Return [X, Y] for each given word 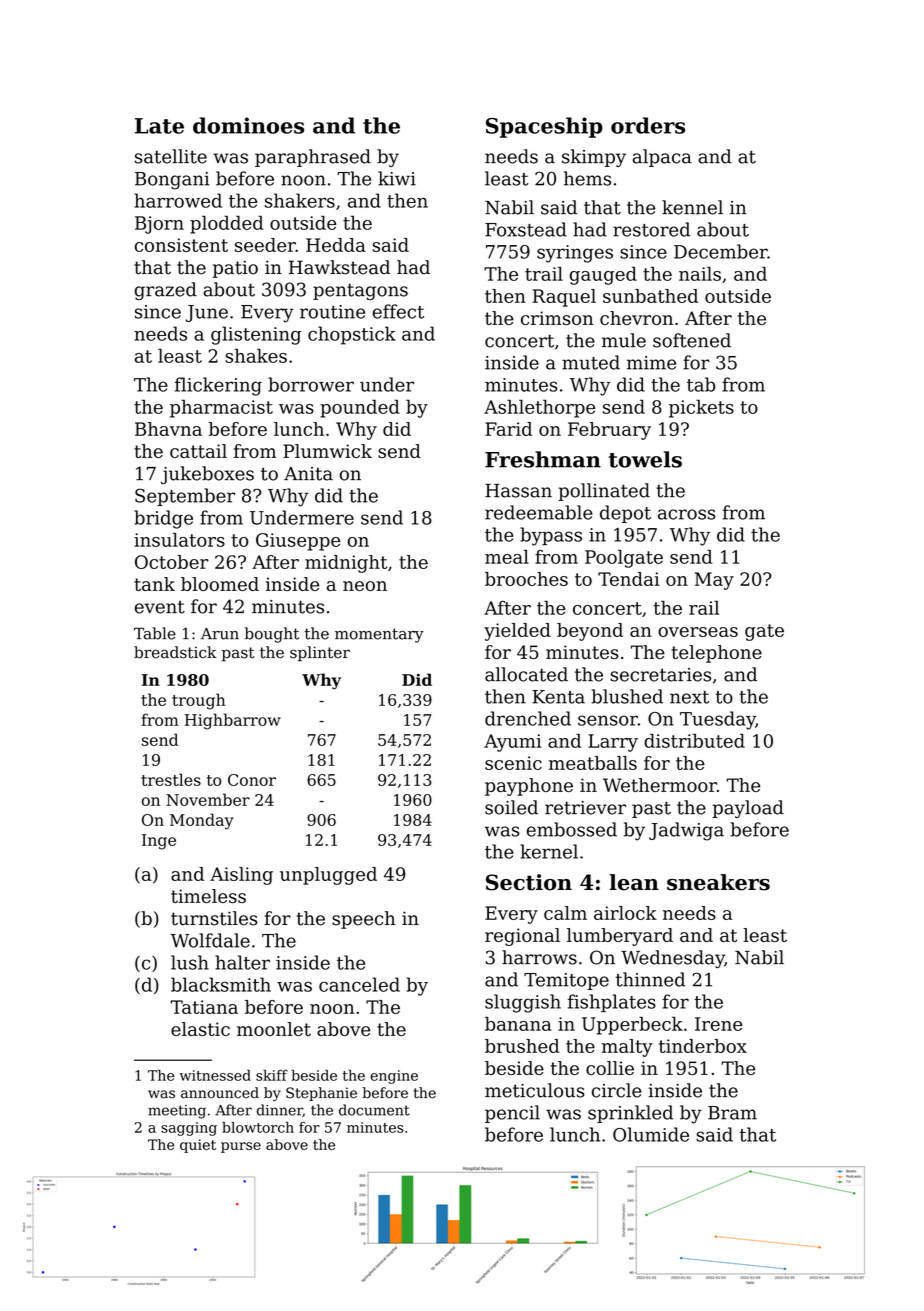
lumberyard [620, 937]
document [374, 1110]
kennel [692, 207]
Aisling [241, 876]
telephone [716, 654]
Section [529, 882]
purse [241, 1147]
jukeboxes [207, 475]
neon [365, 586]
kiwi [397, 178]
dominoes [248, 125]
